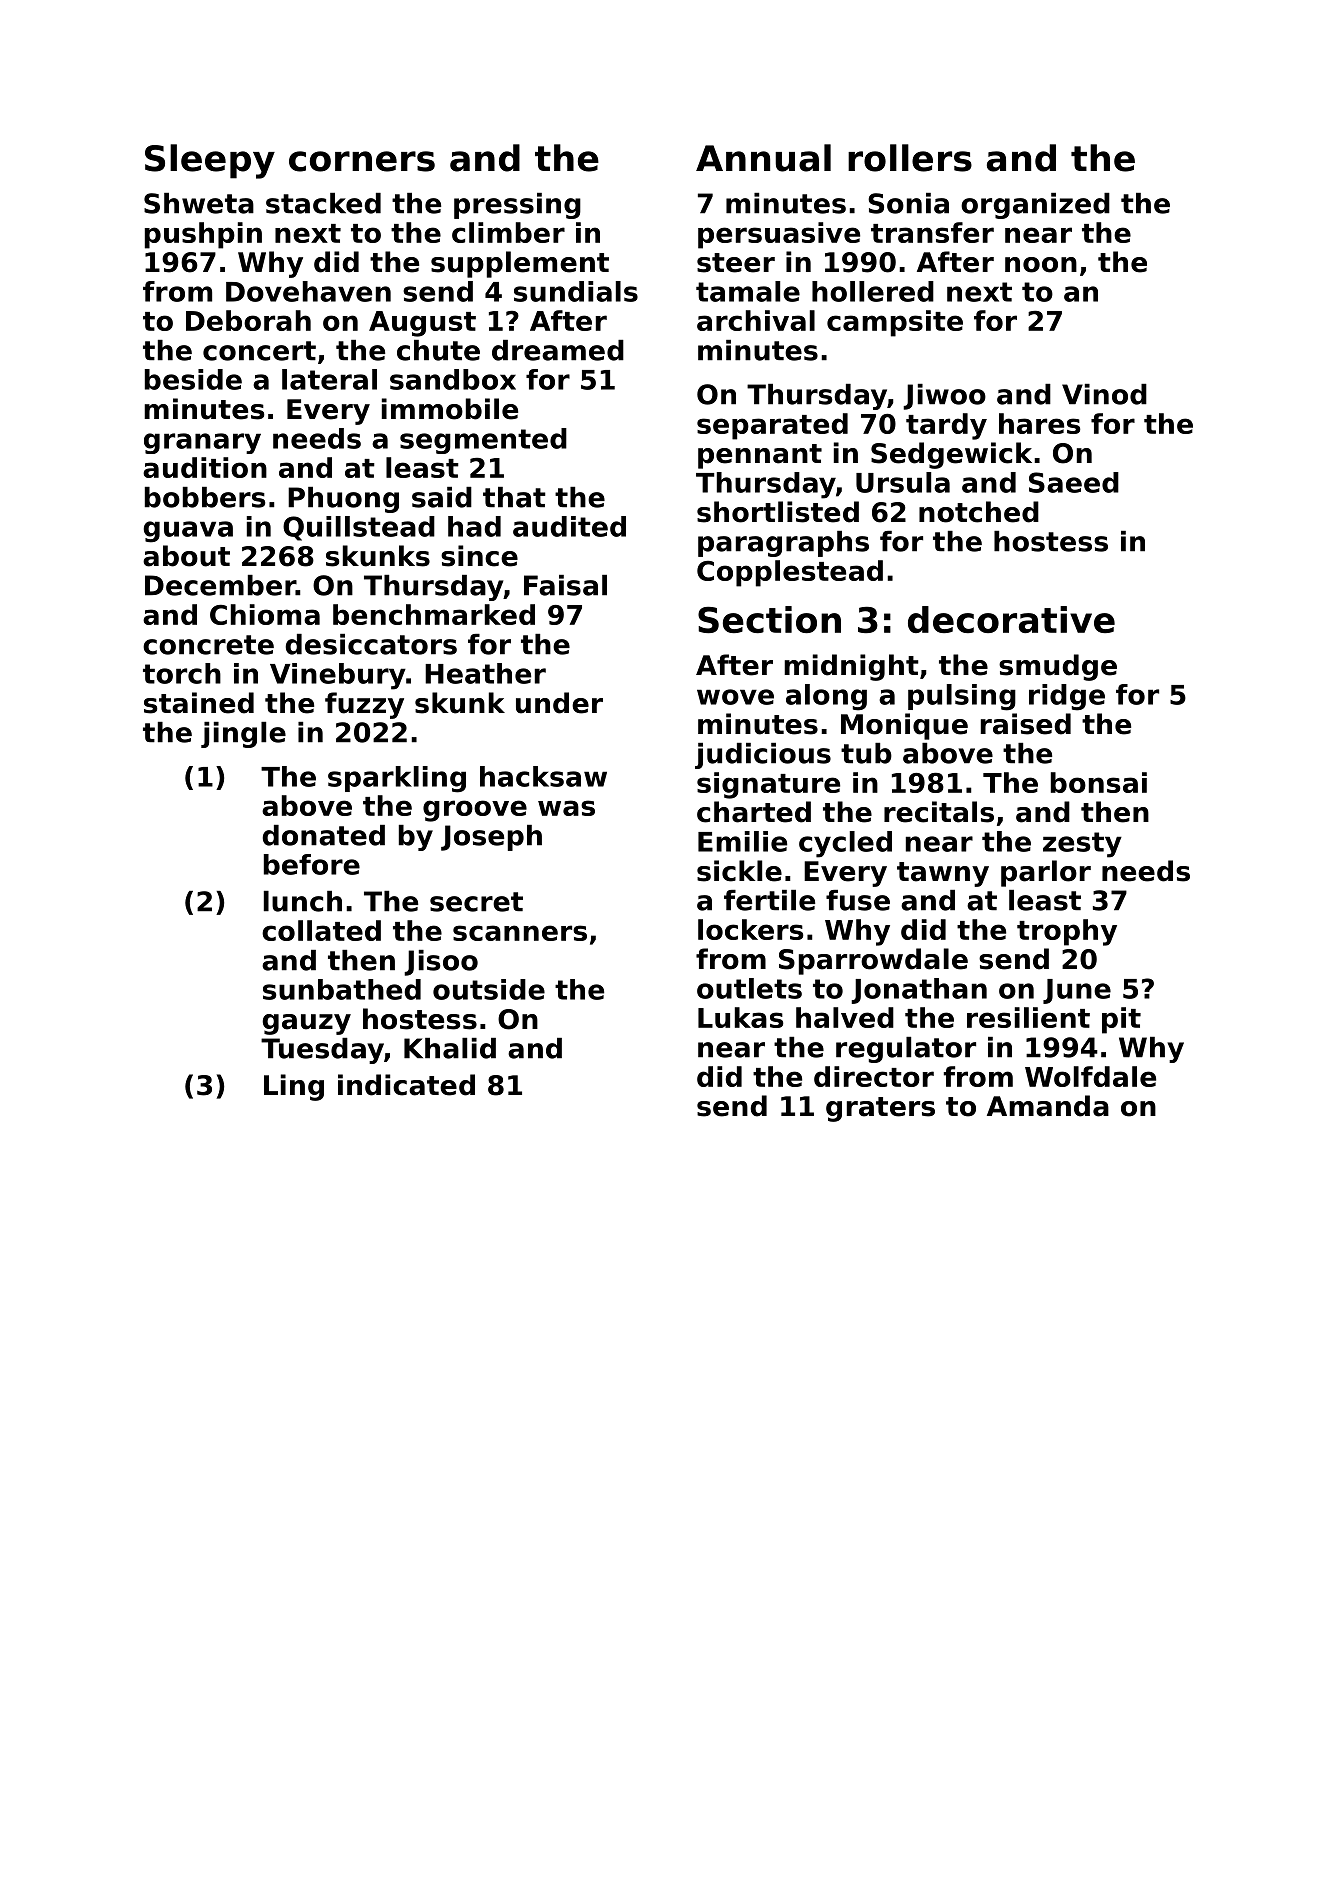 The height and width of the image is (1892, 1338). I want to click on Saeed, so click(1074, 482).
